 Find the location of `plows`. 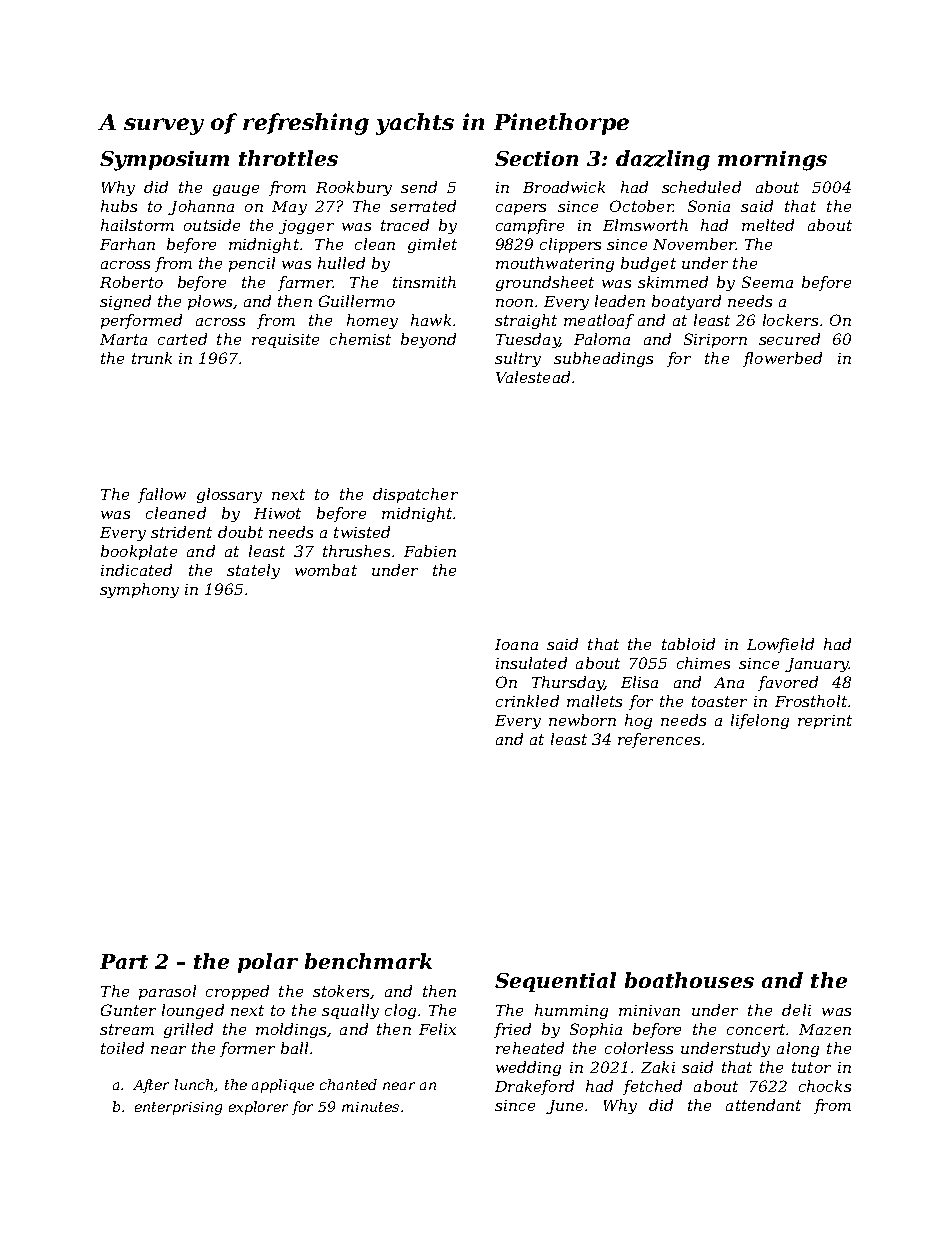

plows is located at coordinates (210, 302).
